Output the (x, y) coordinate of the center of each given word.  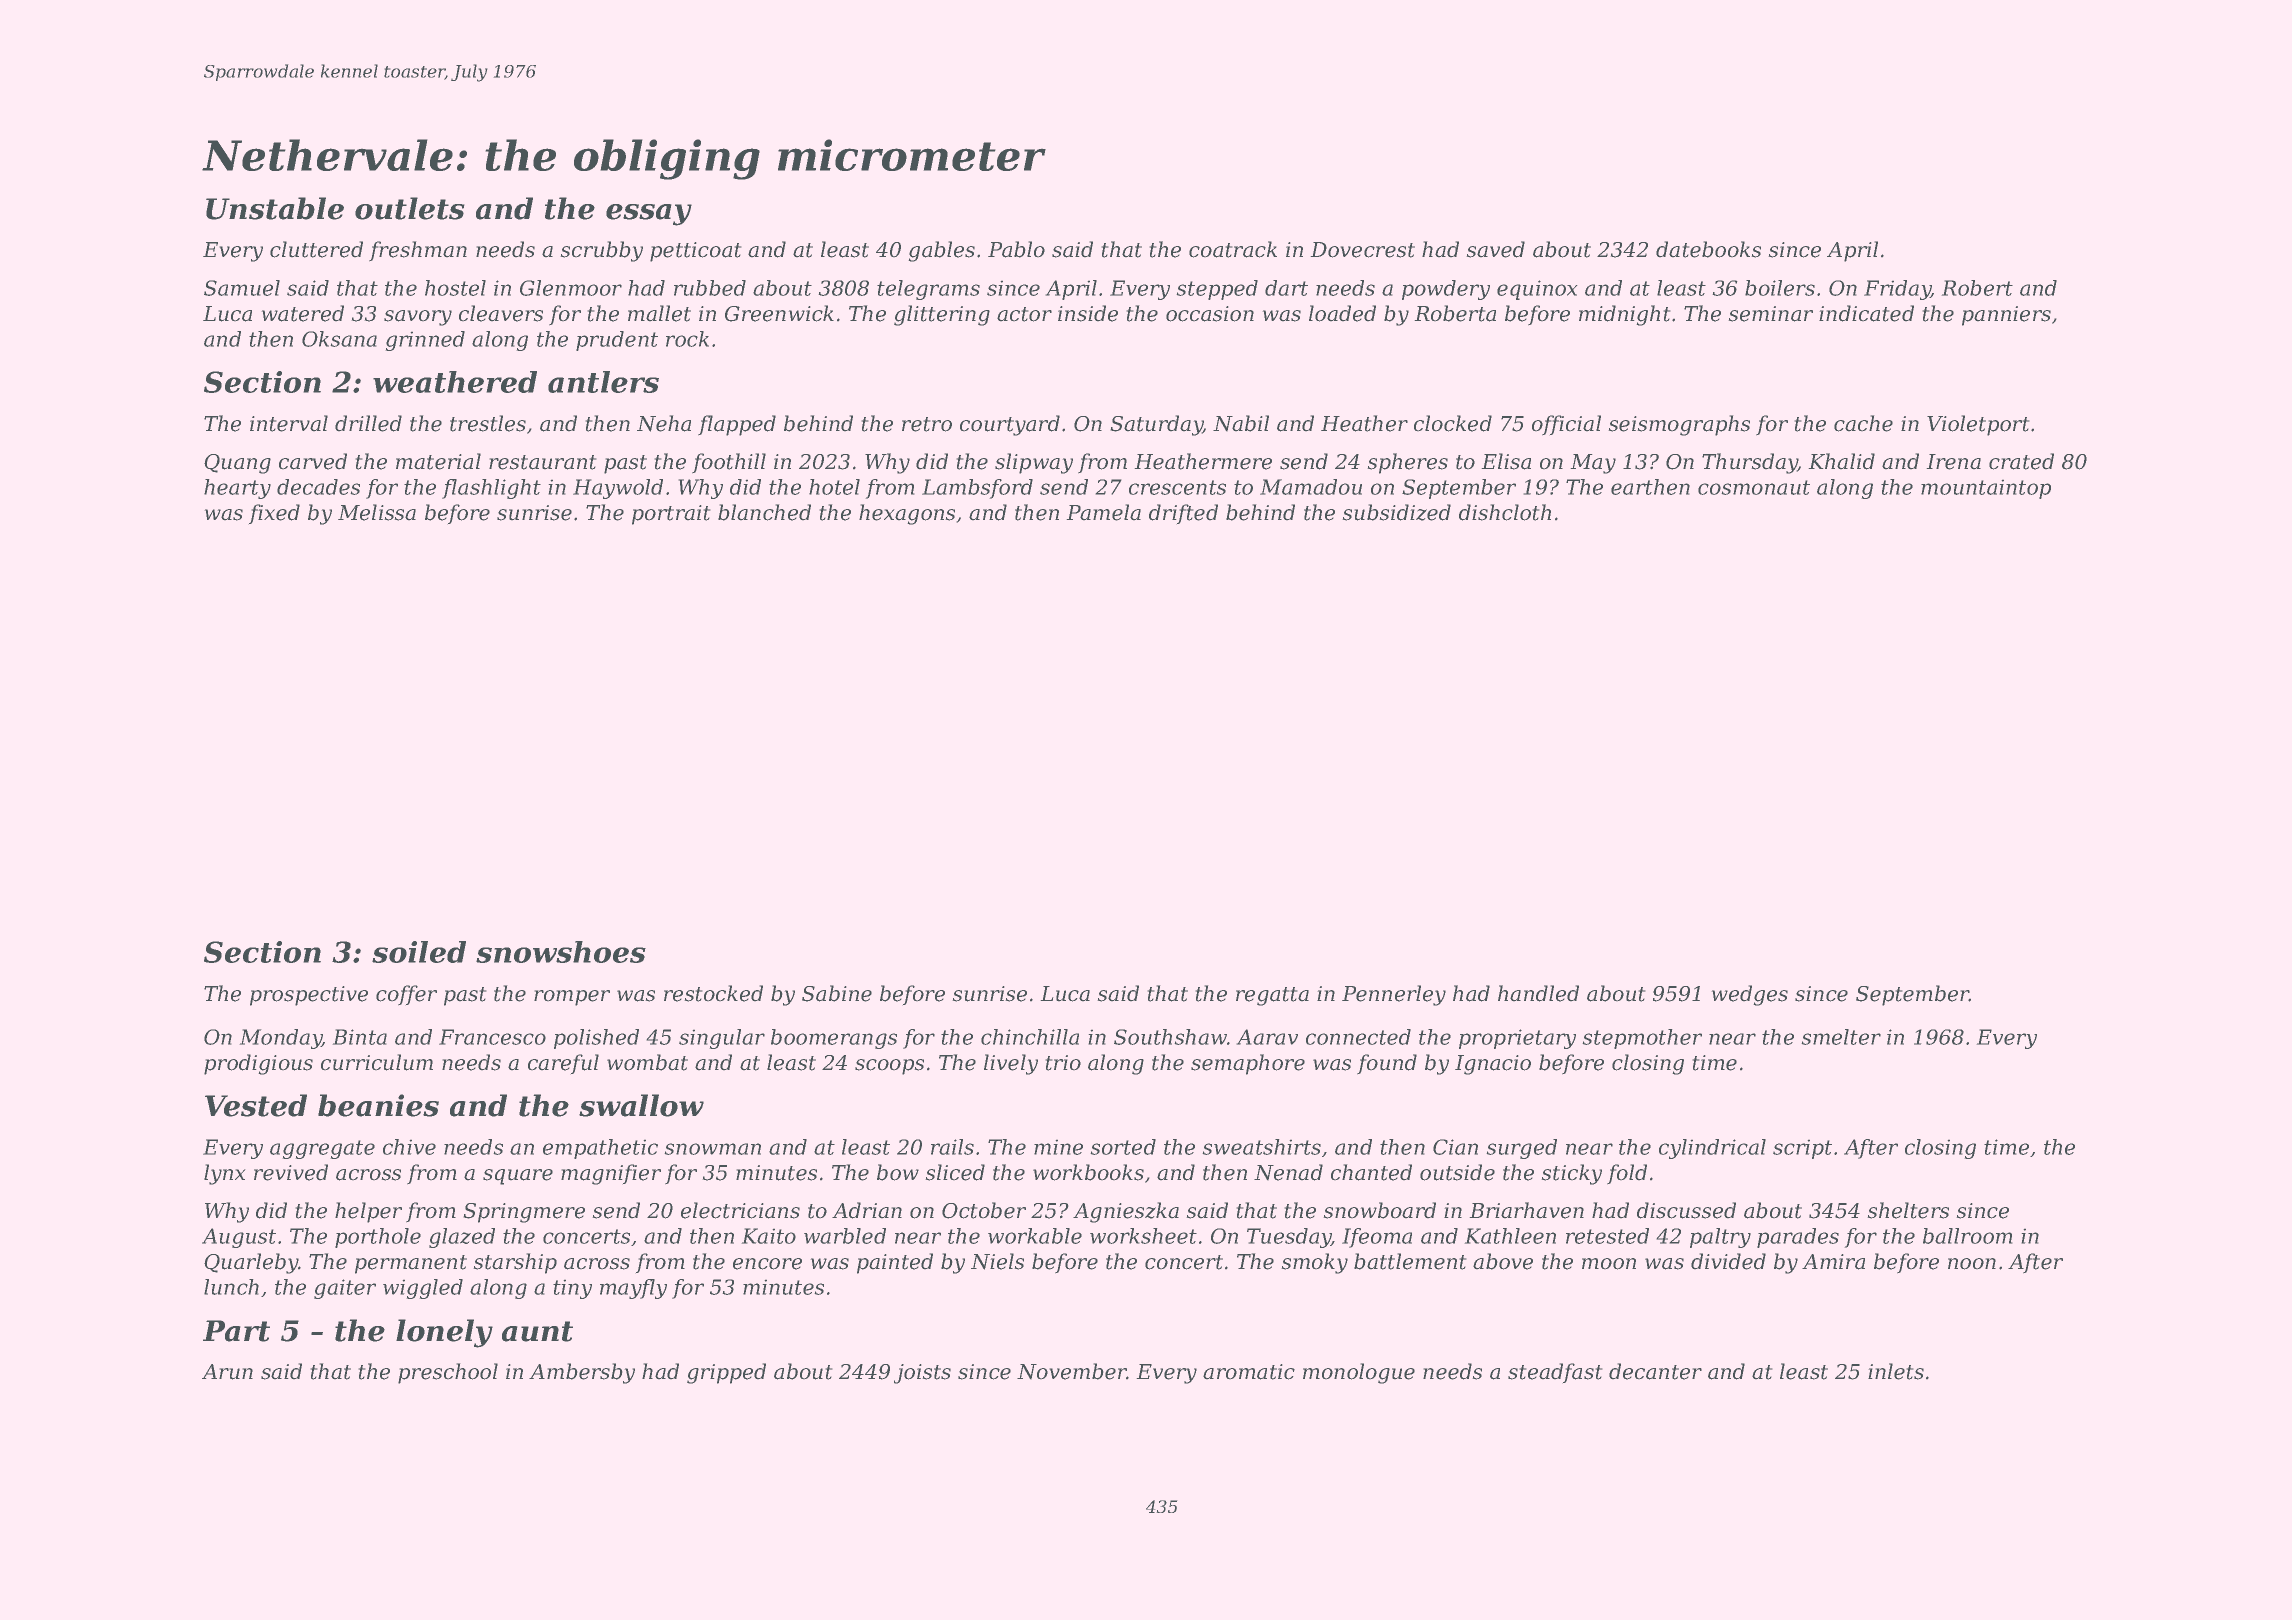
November (1072, 1371)
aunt (537, 1331)
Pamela (1103, 512)
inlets (1896, 1371)
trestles (488, 423)
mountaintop (1986, 489)
